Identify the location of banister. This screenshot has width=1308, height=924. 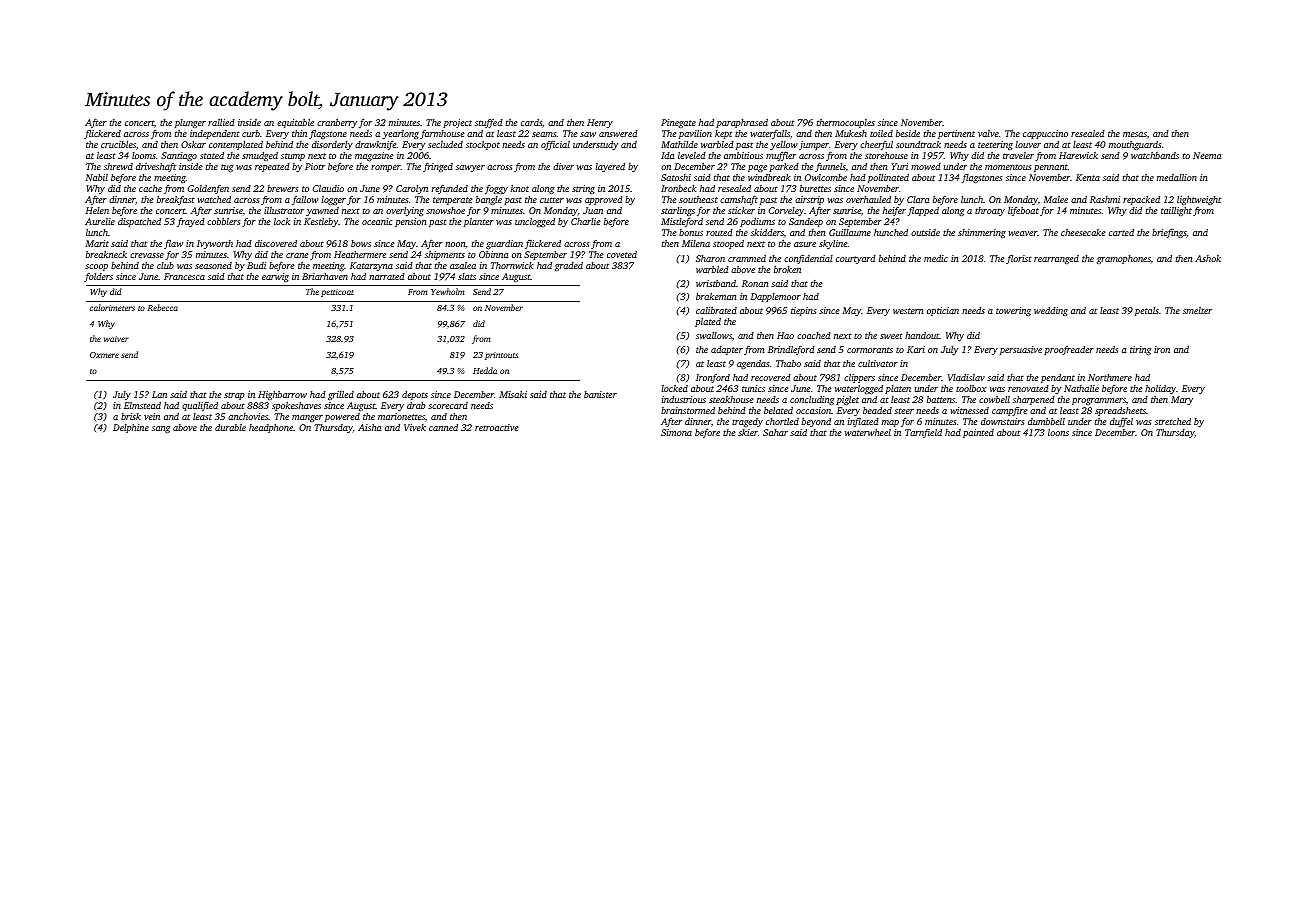
(600, 394).
